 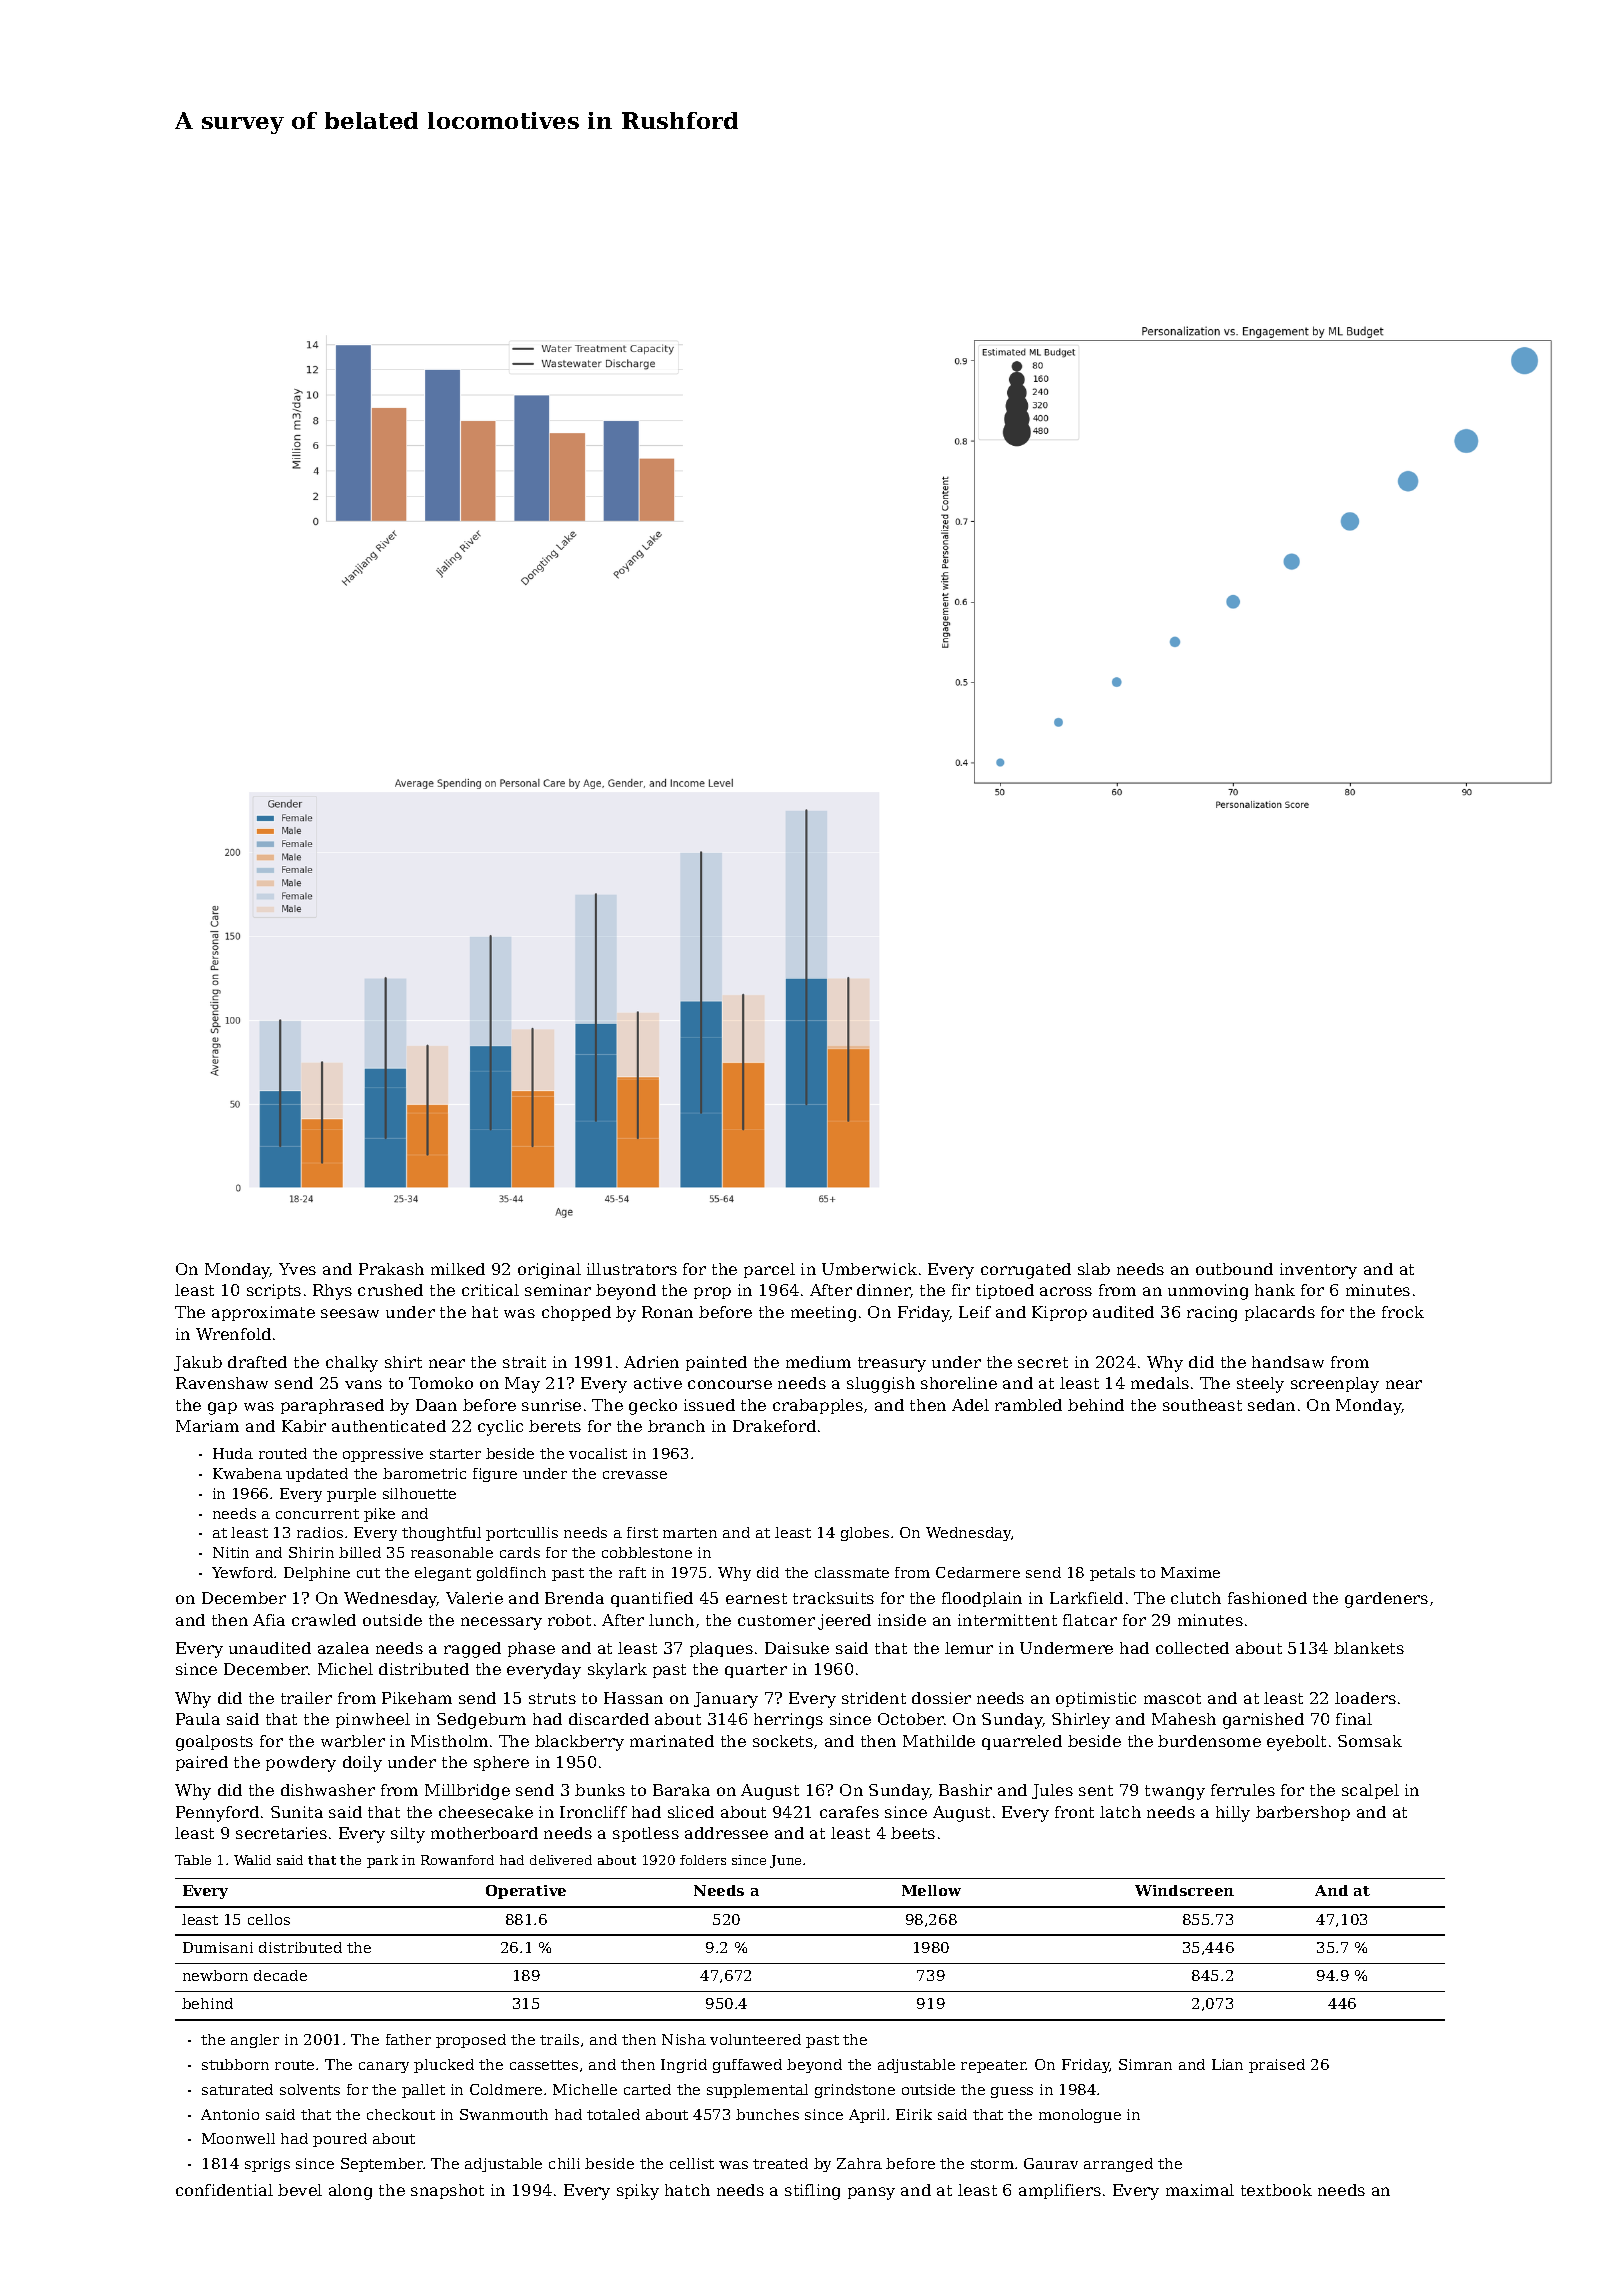 What do you see at coordinates (1354, 1719) in the screenshot?
I see `final` at bounding box center [1354, 1719].
